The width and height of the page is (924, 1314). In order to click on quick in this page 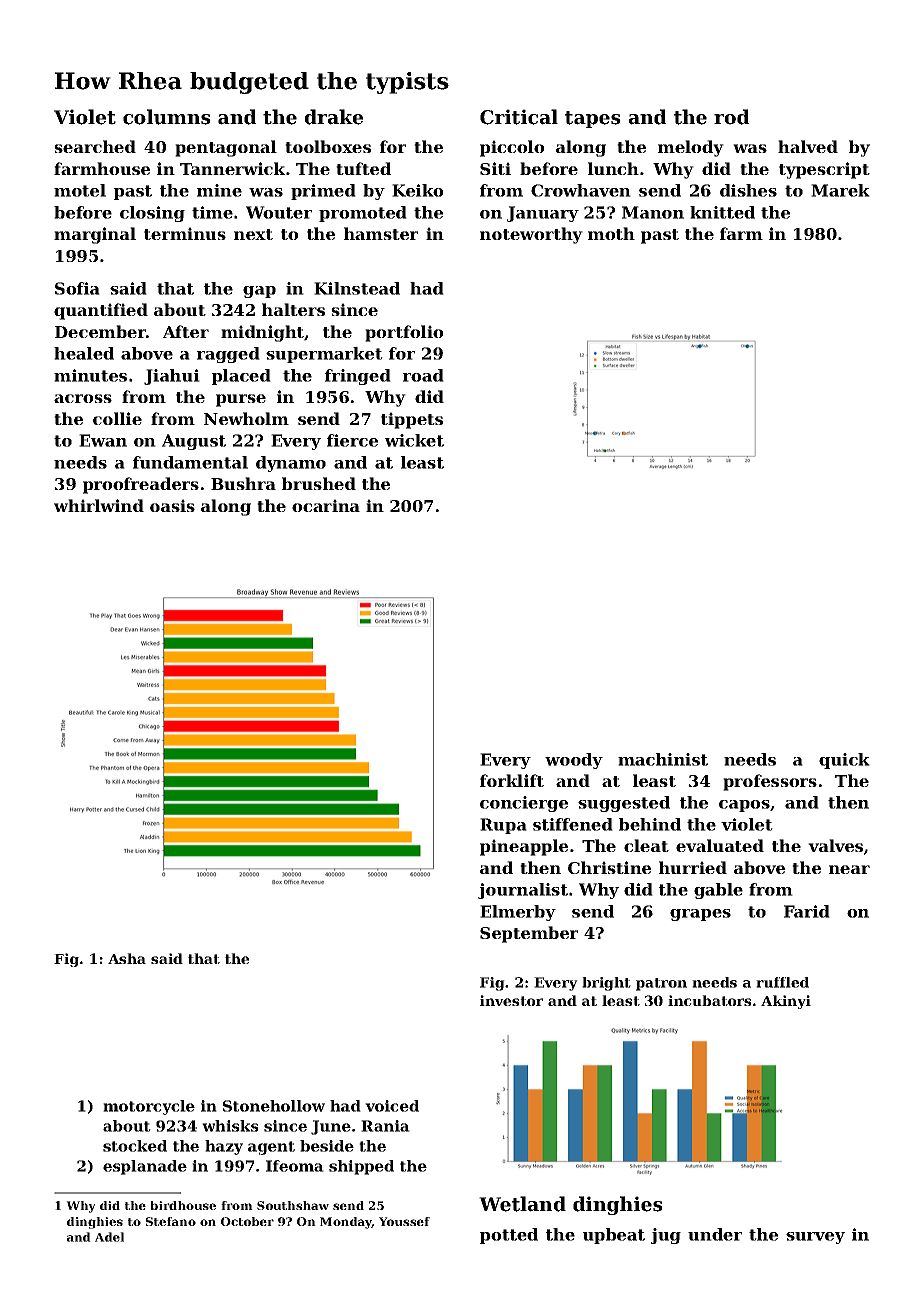, I will do `click(844, 761)`.
